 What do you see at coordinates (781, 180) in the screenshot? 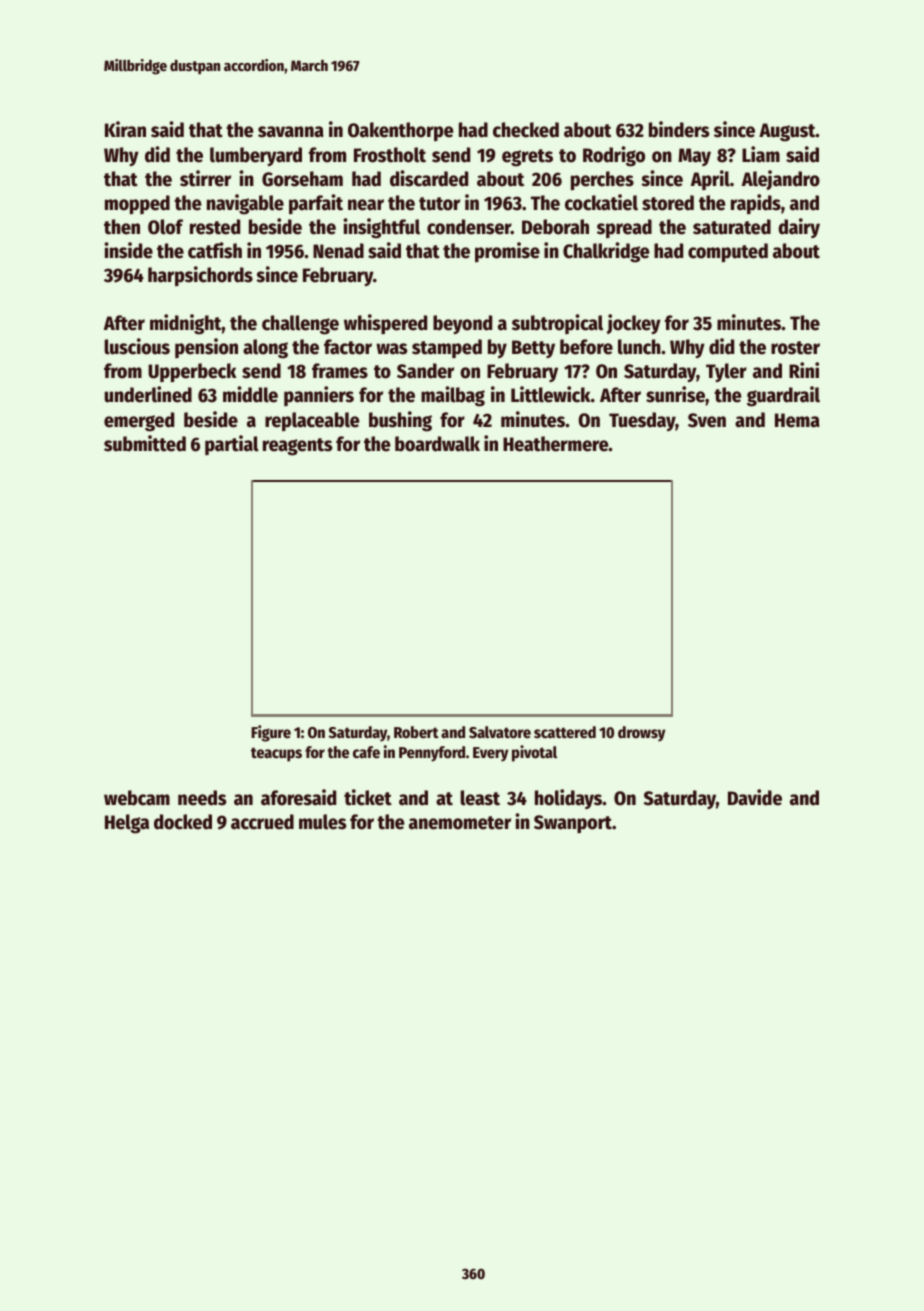
I see `Alejandro` at bounding box center [781, 180].
